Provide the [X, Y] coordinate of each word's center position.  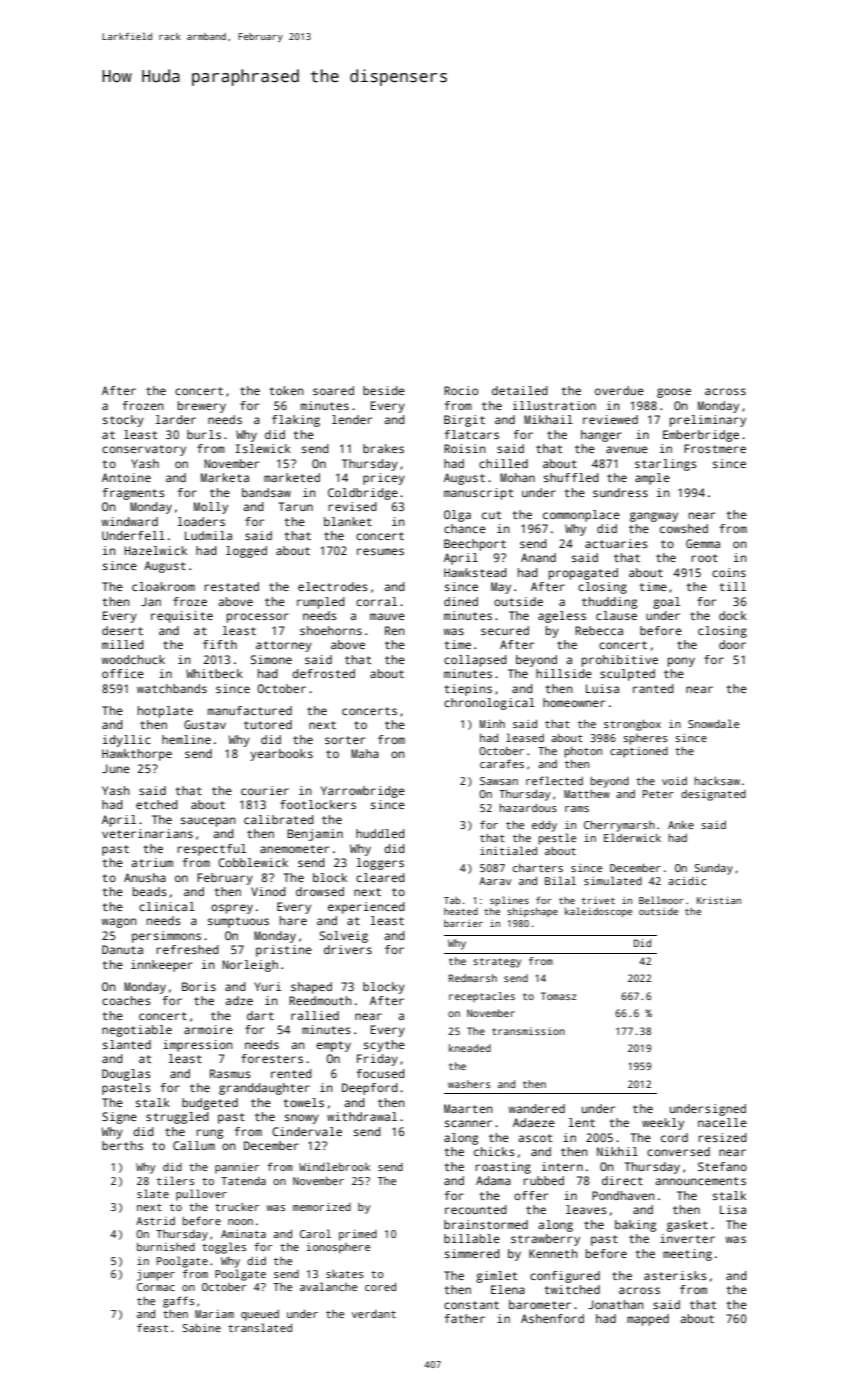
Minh [492, 724]
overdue [619, 390]
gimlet [496, 1277]
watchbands [172, 688]
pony [681, 662]
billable [472, 1238]
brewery [202, 407]
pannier [237, 1168]
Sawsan [499, 781]
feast [152, 1327]
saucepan [208, 822]
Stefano [722, 1166]
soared [333, 390]
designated [713, 795]
